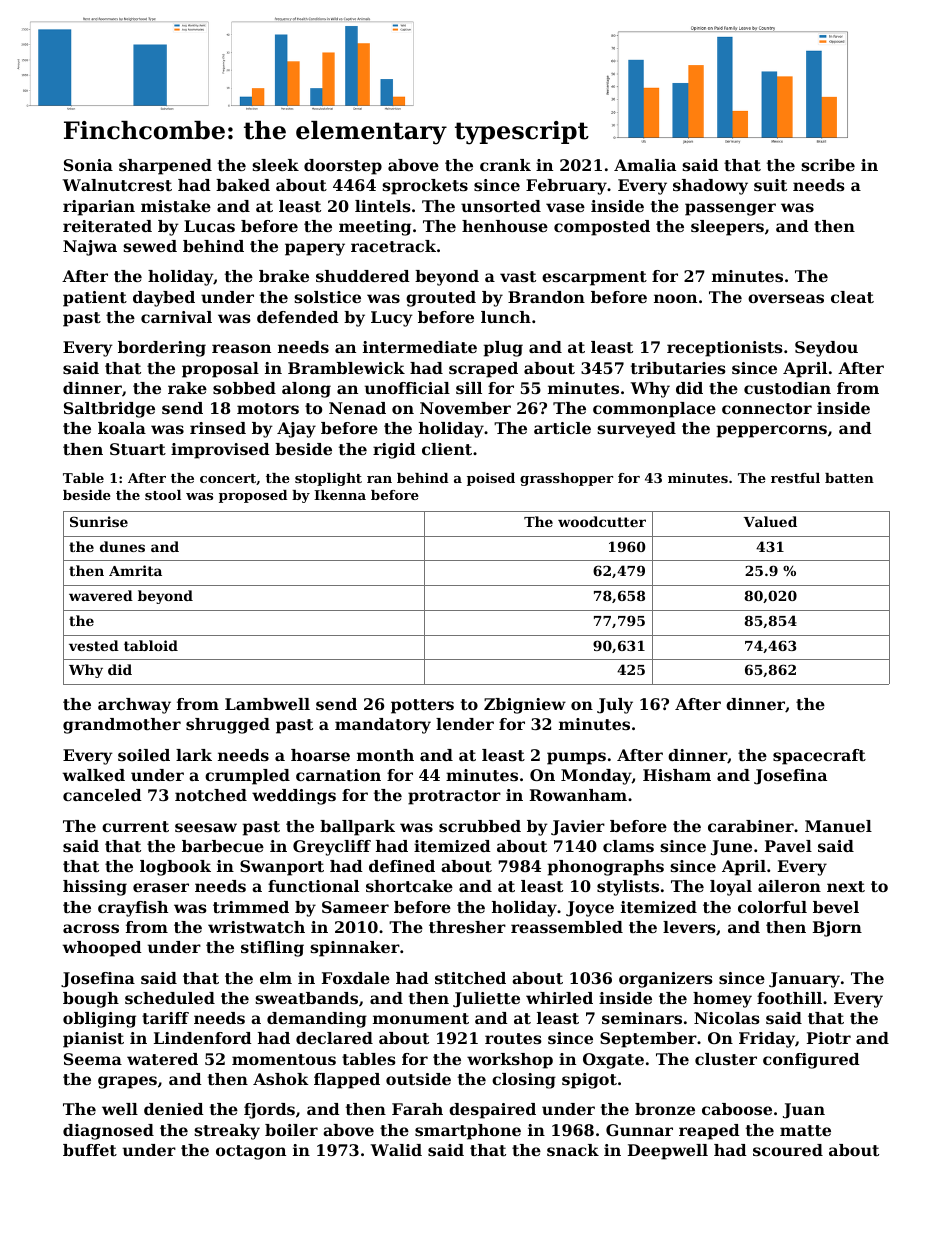 This screenshot has height=1233, width=952. I want to click on wavered, so click(101, 595).
